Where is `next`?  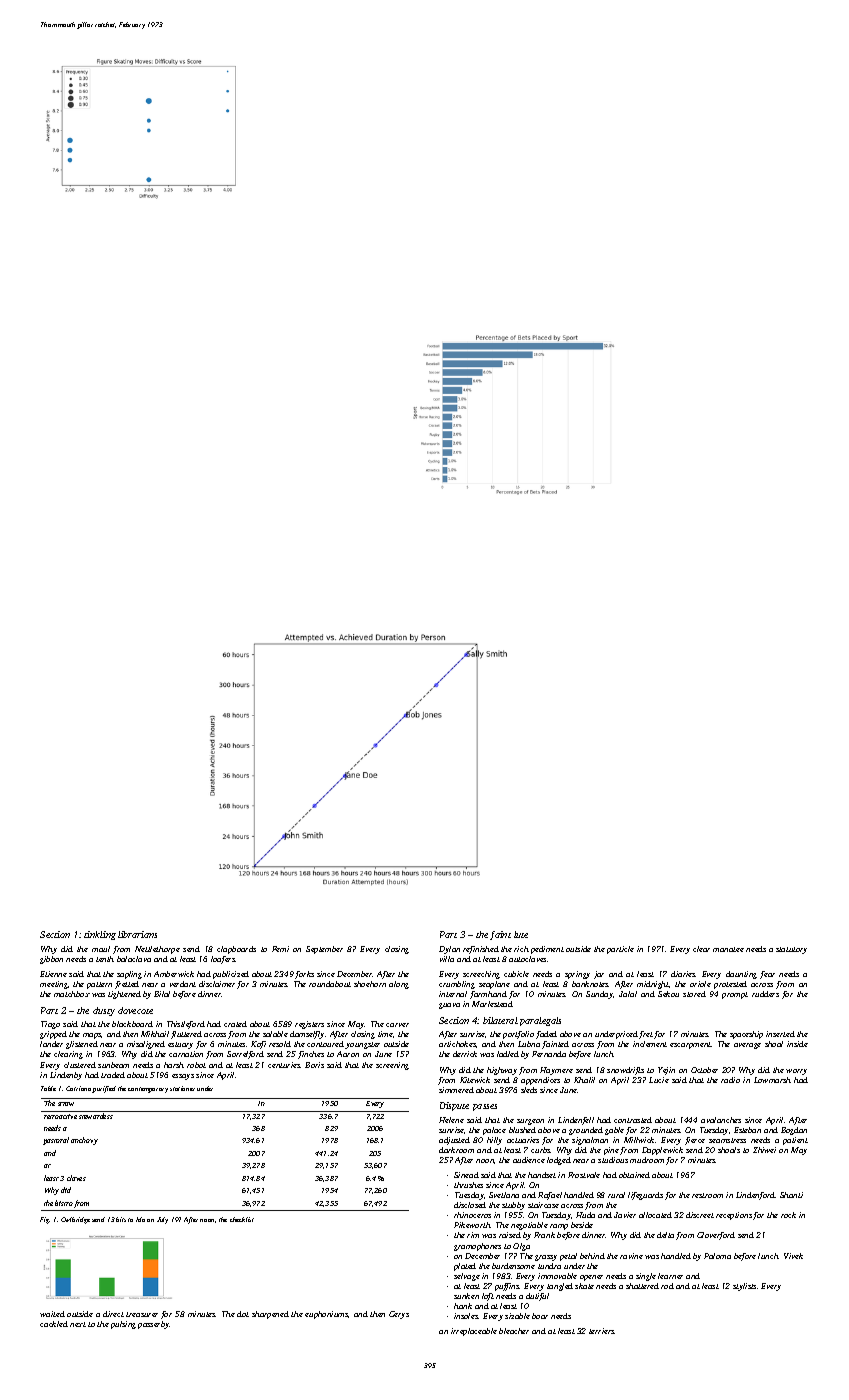 next is located at coordinates (78, 1324).
